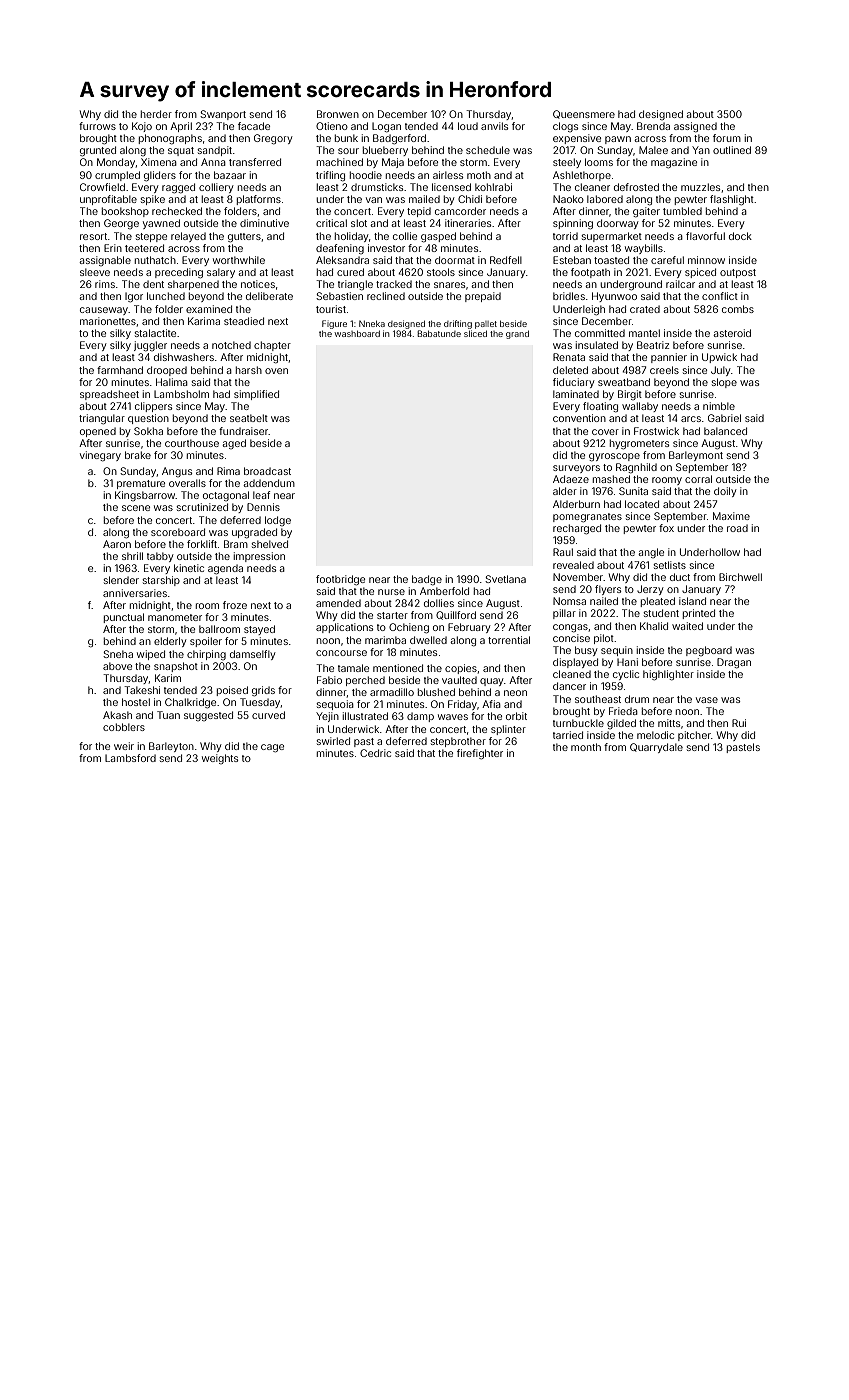  I want to click on muzzles, so click(700, 187).
